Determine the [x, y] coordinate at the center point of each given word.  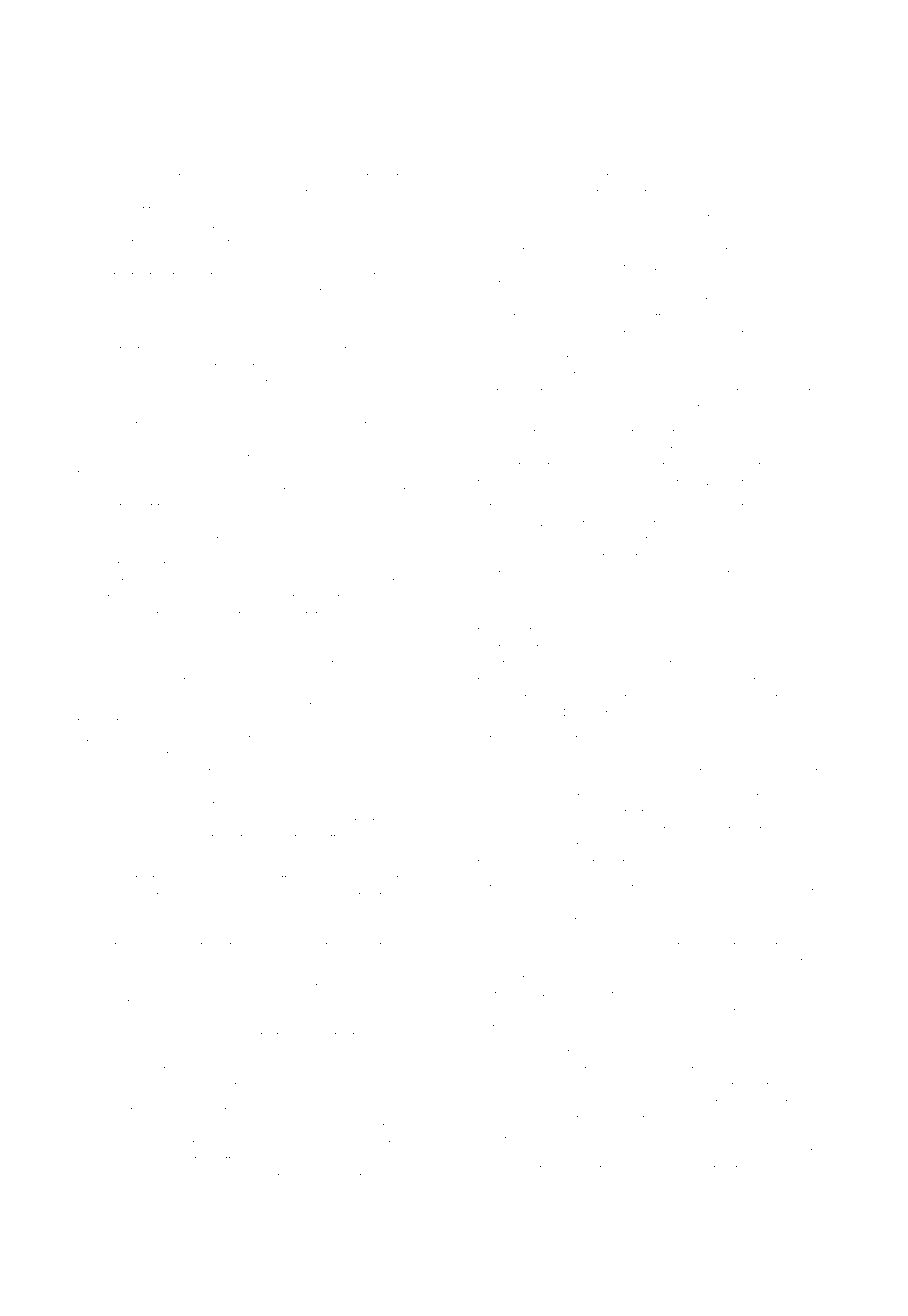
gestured [371, 930]
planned [152, 177]
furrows [796, 945]
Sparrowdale [369, 193]
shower [98, 788]
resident [802, 217]
